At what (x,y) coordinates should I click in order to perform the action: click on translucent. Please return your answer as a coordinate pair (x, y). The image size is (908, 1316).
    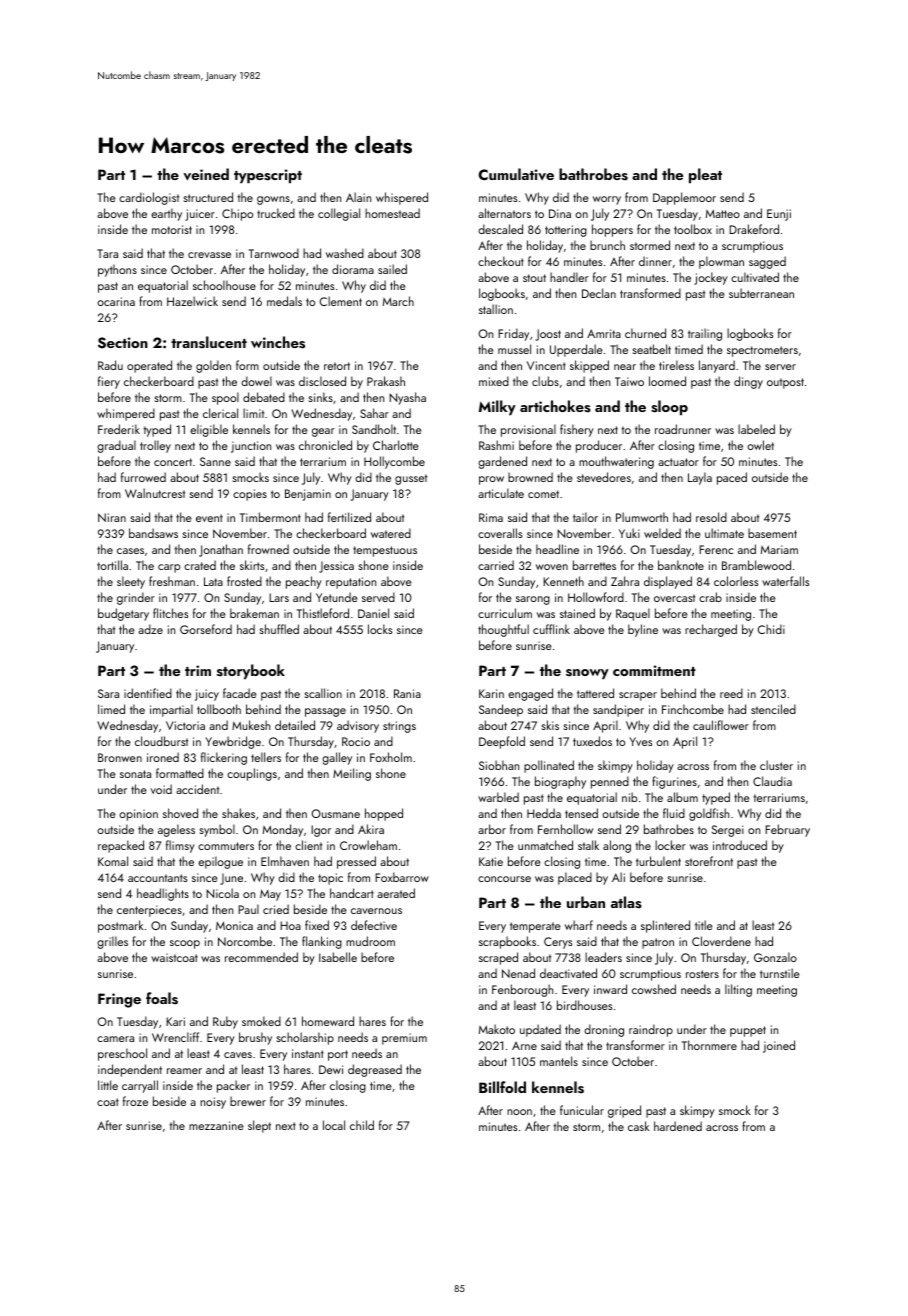
    Looking at the image, I should click on (209, 342).
